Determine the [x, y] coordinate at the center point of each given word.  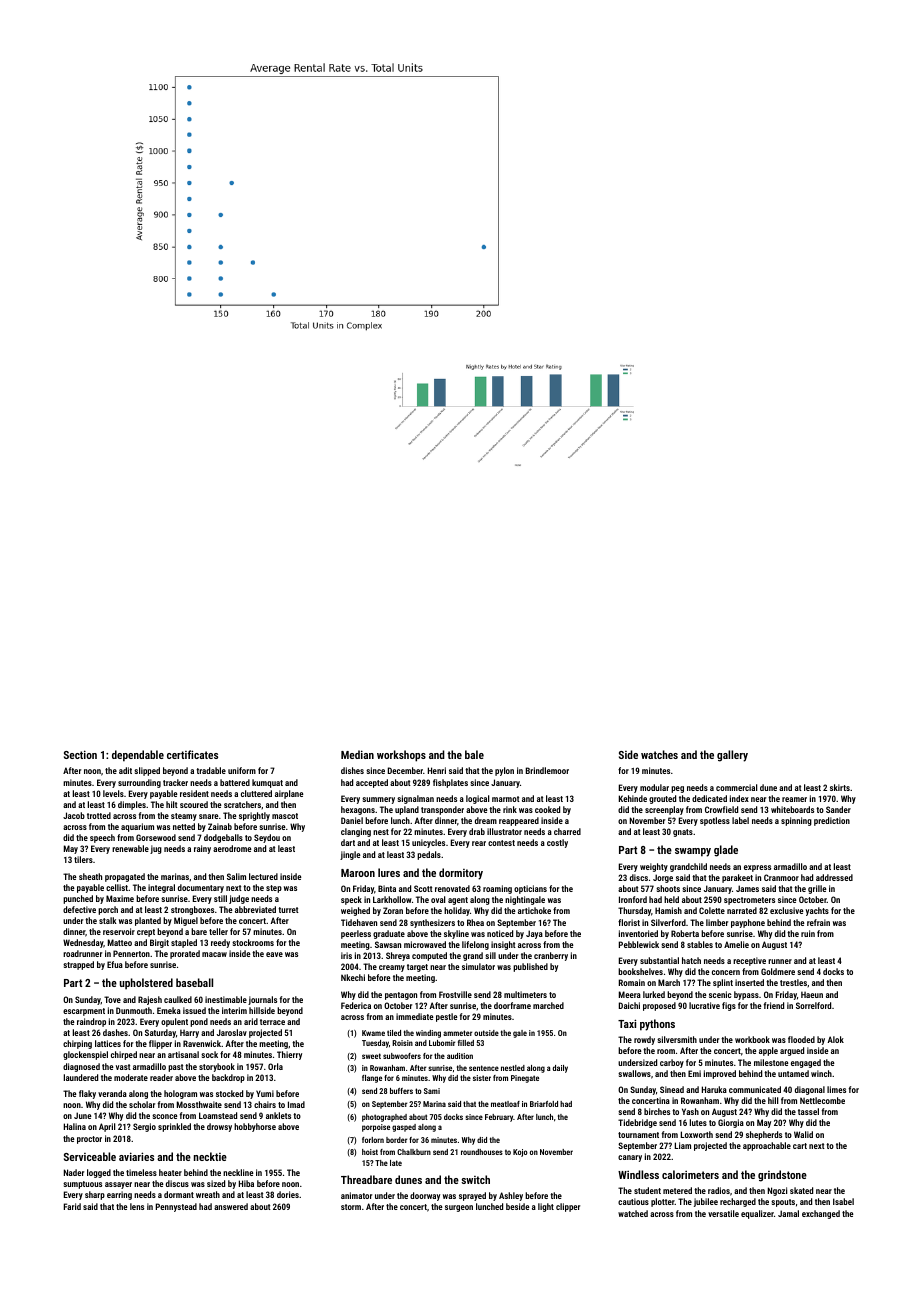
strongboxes [192, 910]
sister [482, 1078]
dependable [138, 756]
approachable [767, 1146]
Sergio [144, 1127]
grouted [662, 799]
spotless [715, 821]
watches [659, 754]
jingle [350, 855]
